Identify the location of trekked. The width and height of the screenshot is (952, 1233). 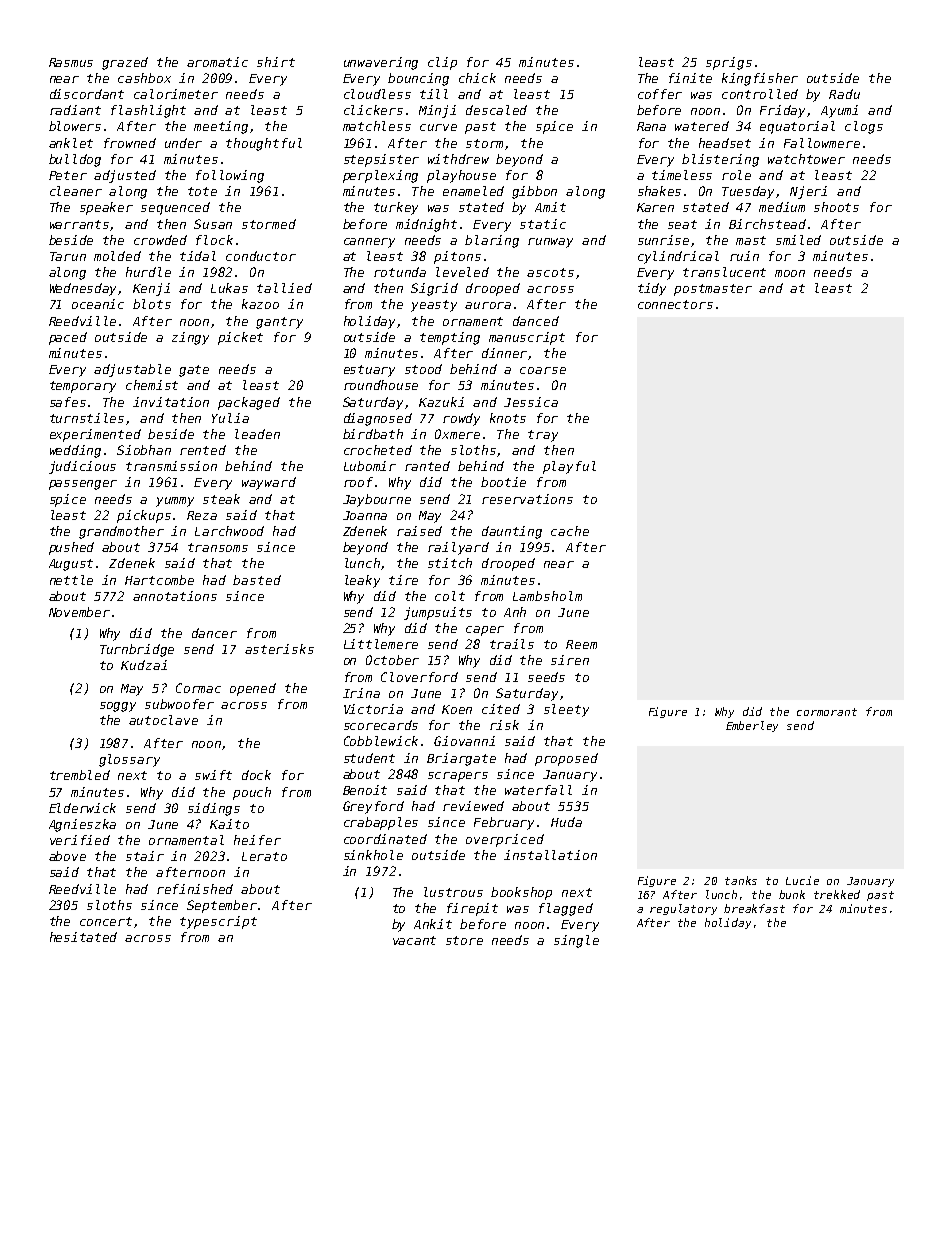
(837, 894).
